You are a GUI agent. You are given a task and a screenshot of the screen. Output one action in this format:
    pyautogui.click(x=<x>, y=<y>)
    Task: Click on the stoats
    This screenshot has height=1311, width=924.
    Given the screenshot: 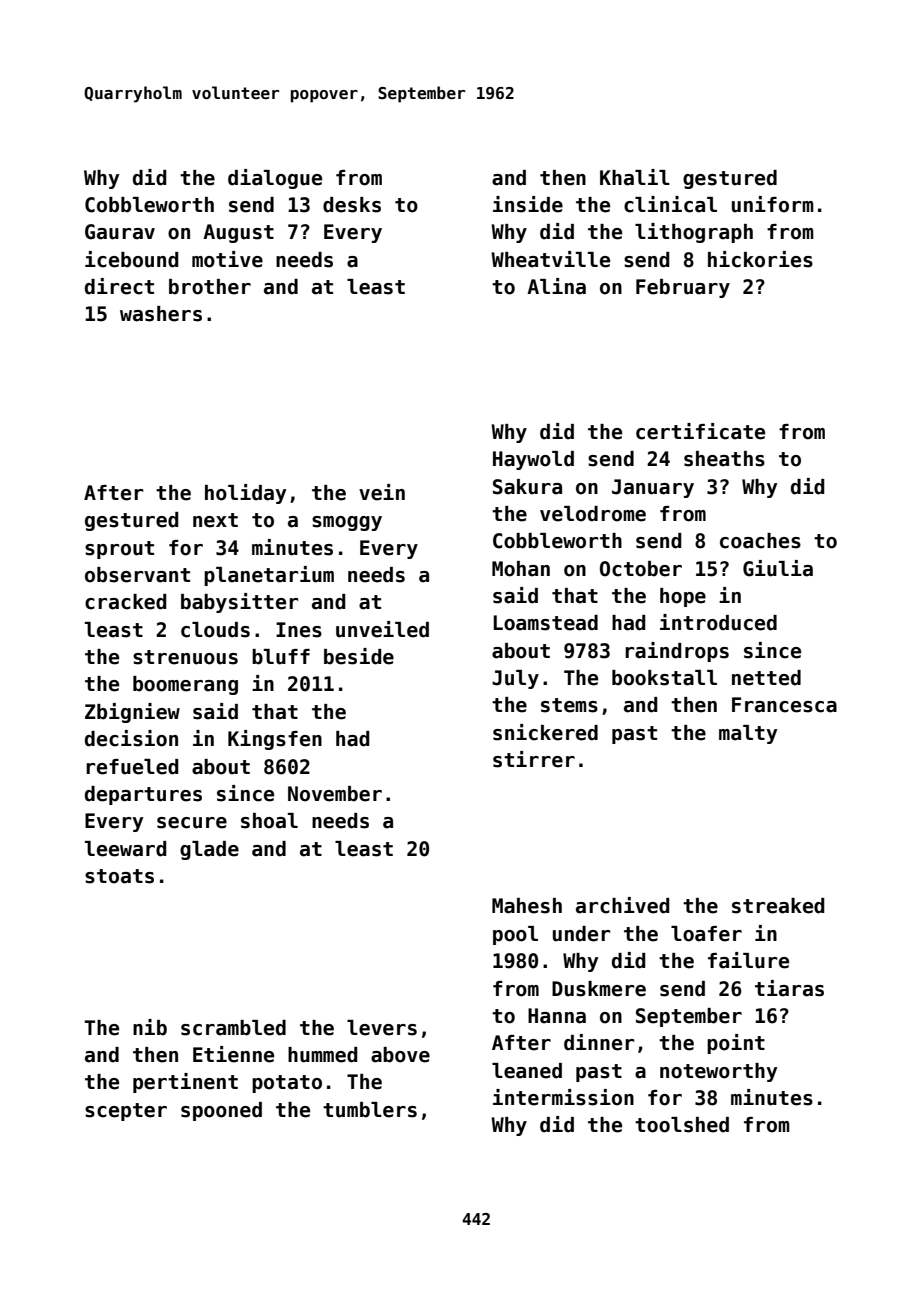 What is the action you would take?
    pyautogui.click(x=119, y=876)
